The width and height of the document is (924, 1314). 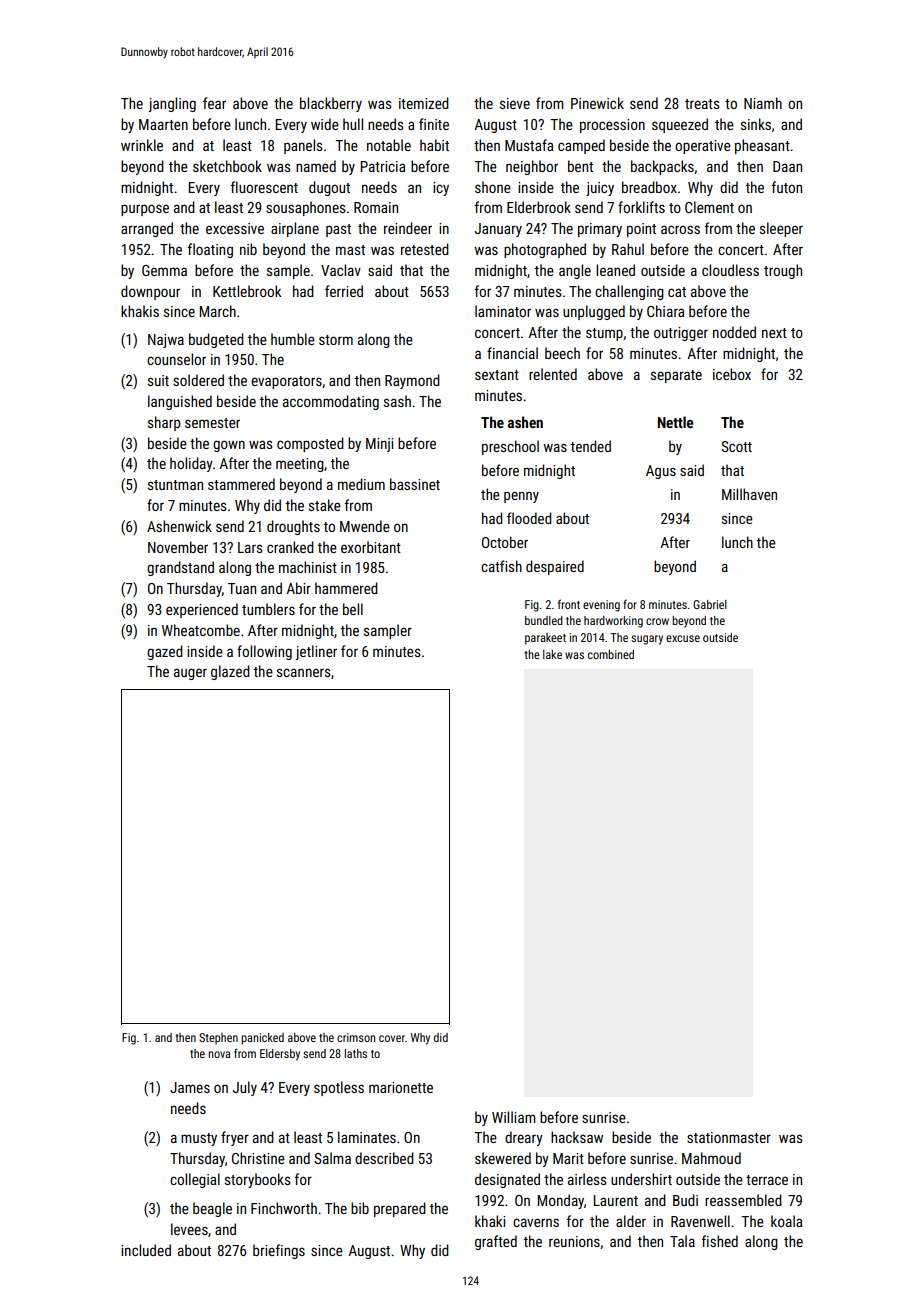 I want to click on lake, so click(x=552, y=654).
